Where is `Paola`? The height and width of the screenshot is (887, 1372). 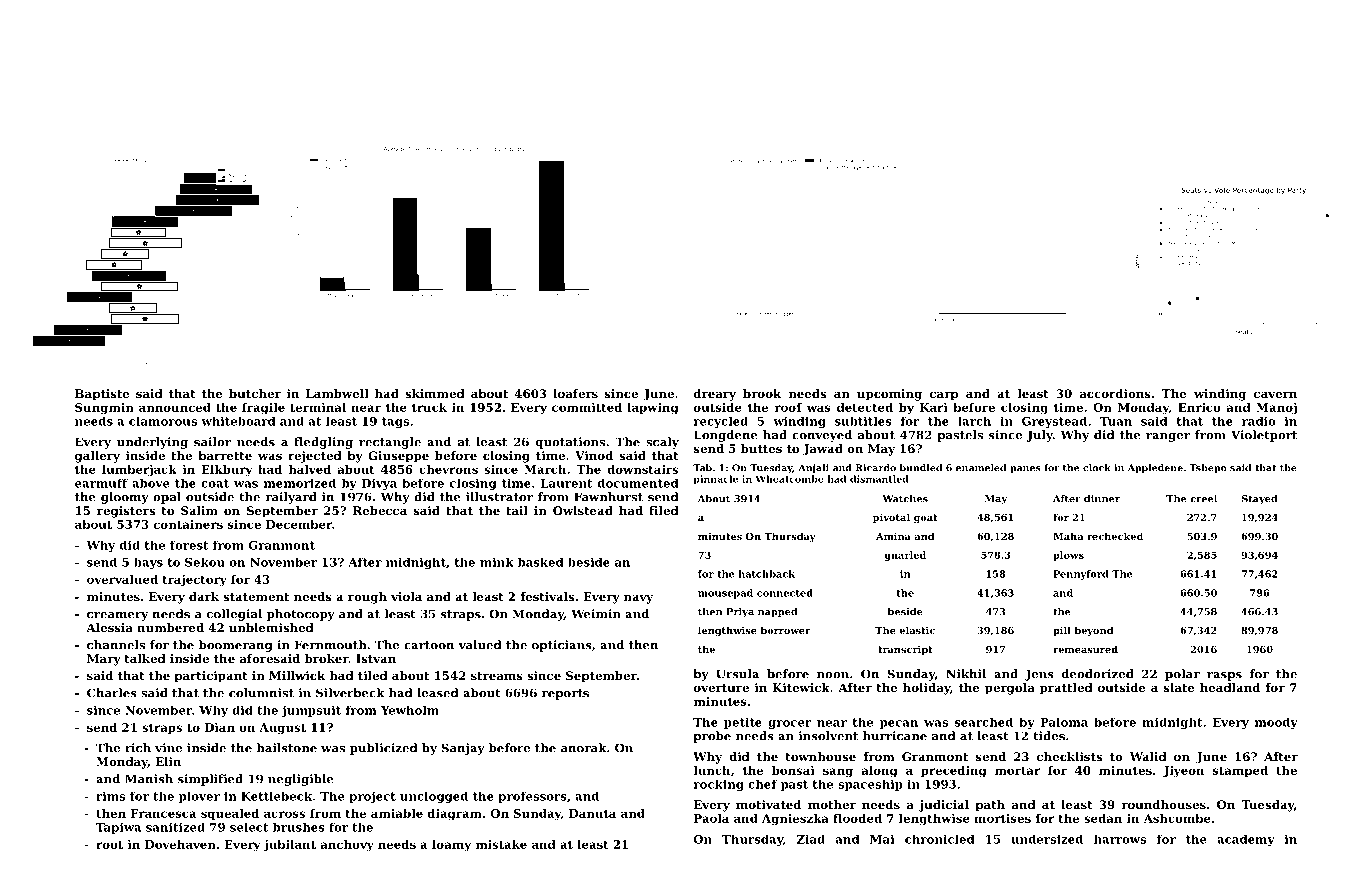 Paola is located at coordinates (711, 818).
